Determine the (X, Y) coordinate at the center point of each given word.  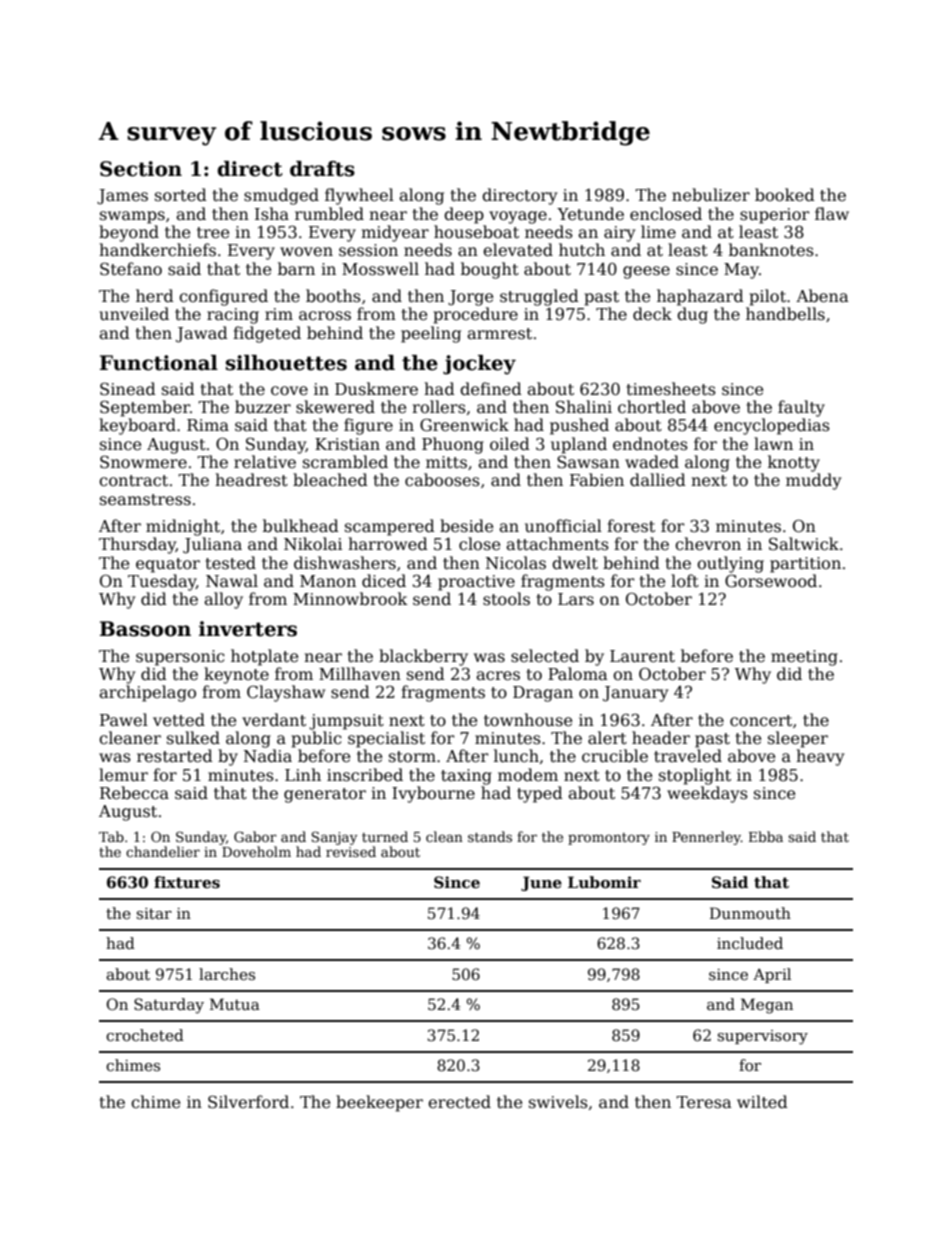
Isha (272, 213)
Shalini (584, 407)
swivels (558, 1101)
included (750, 943)
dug (692, 315)
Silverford (248, 1102)
